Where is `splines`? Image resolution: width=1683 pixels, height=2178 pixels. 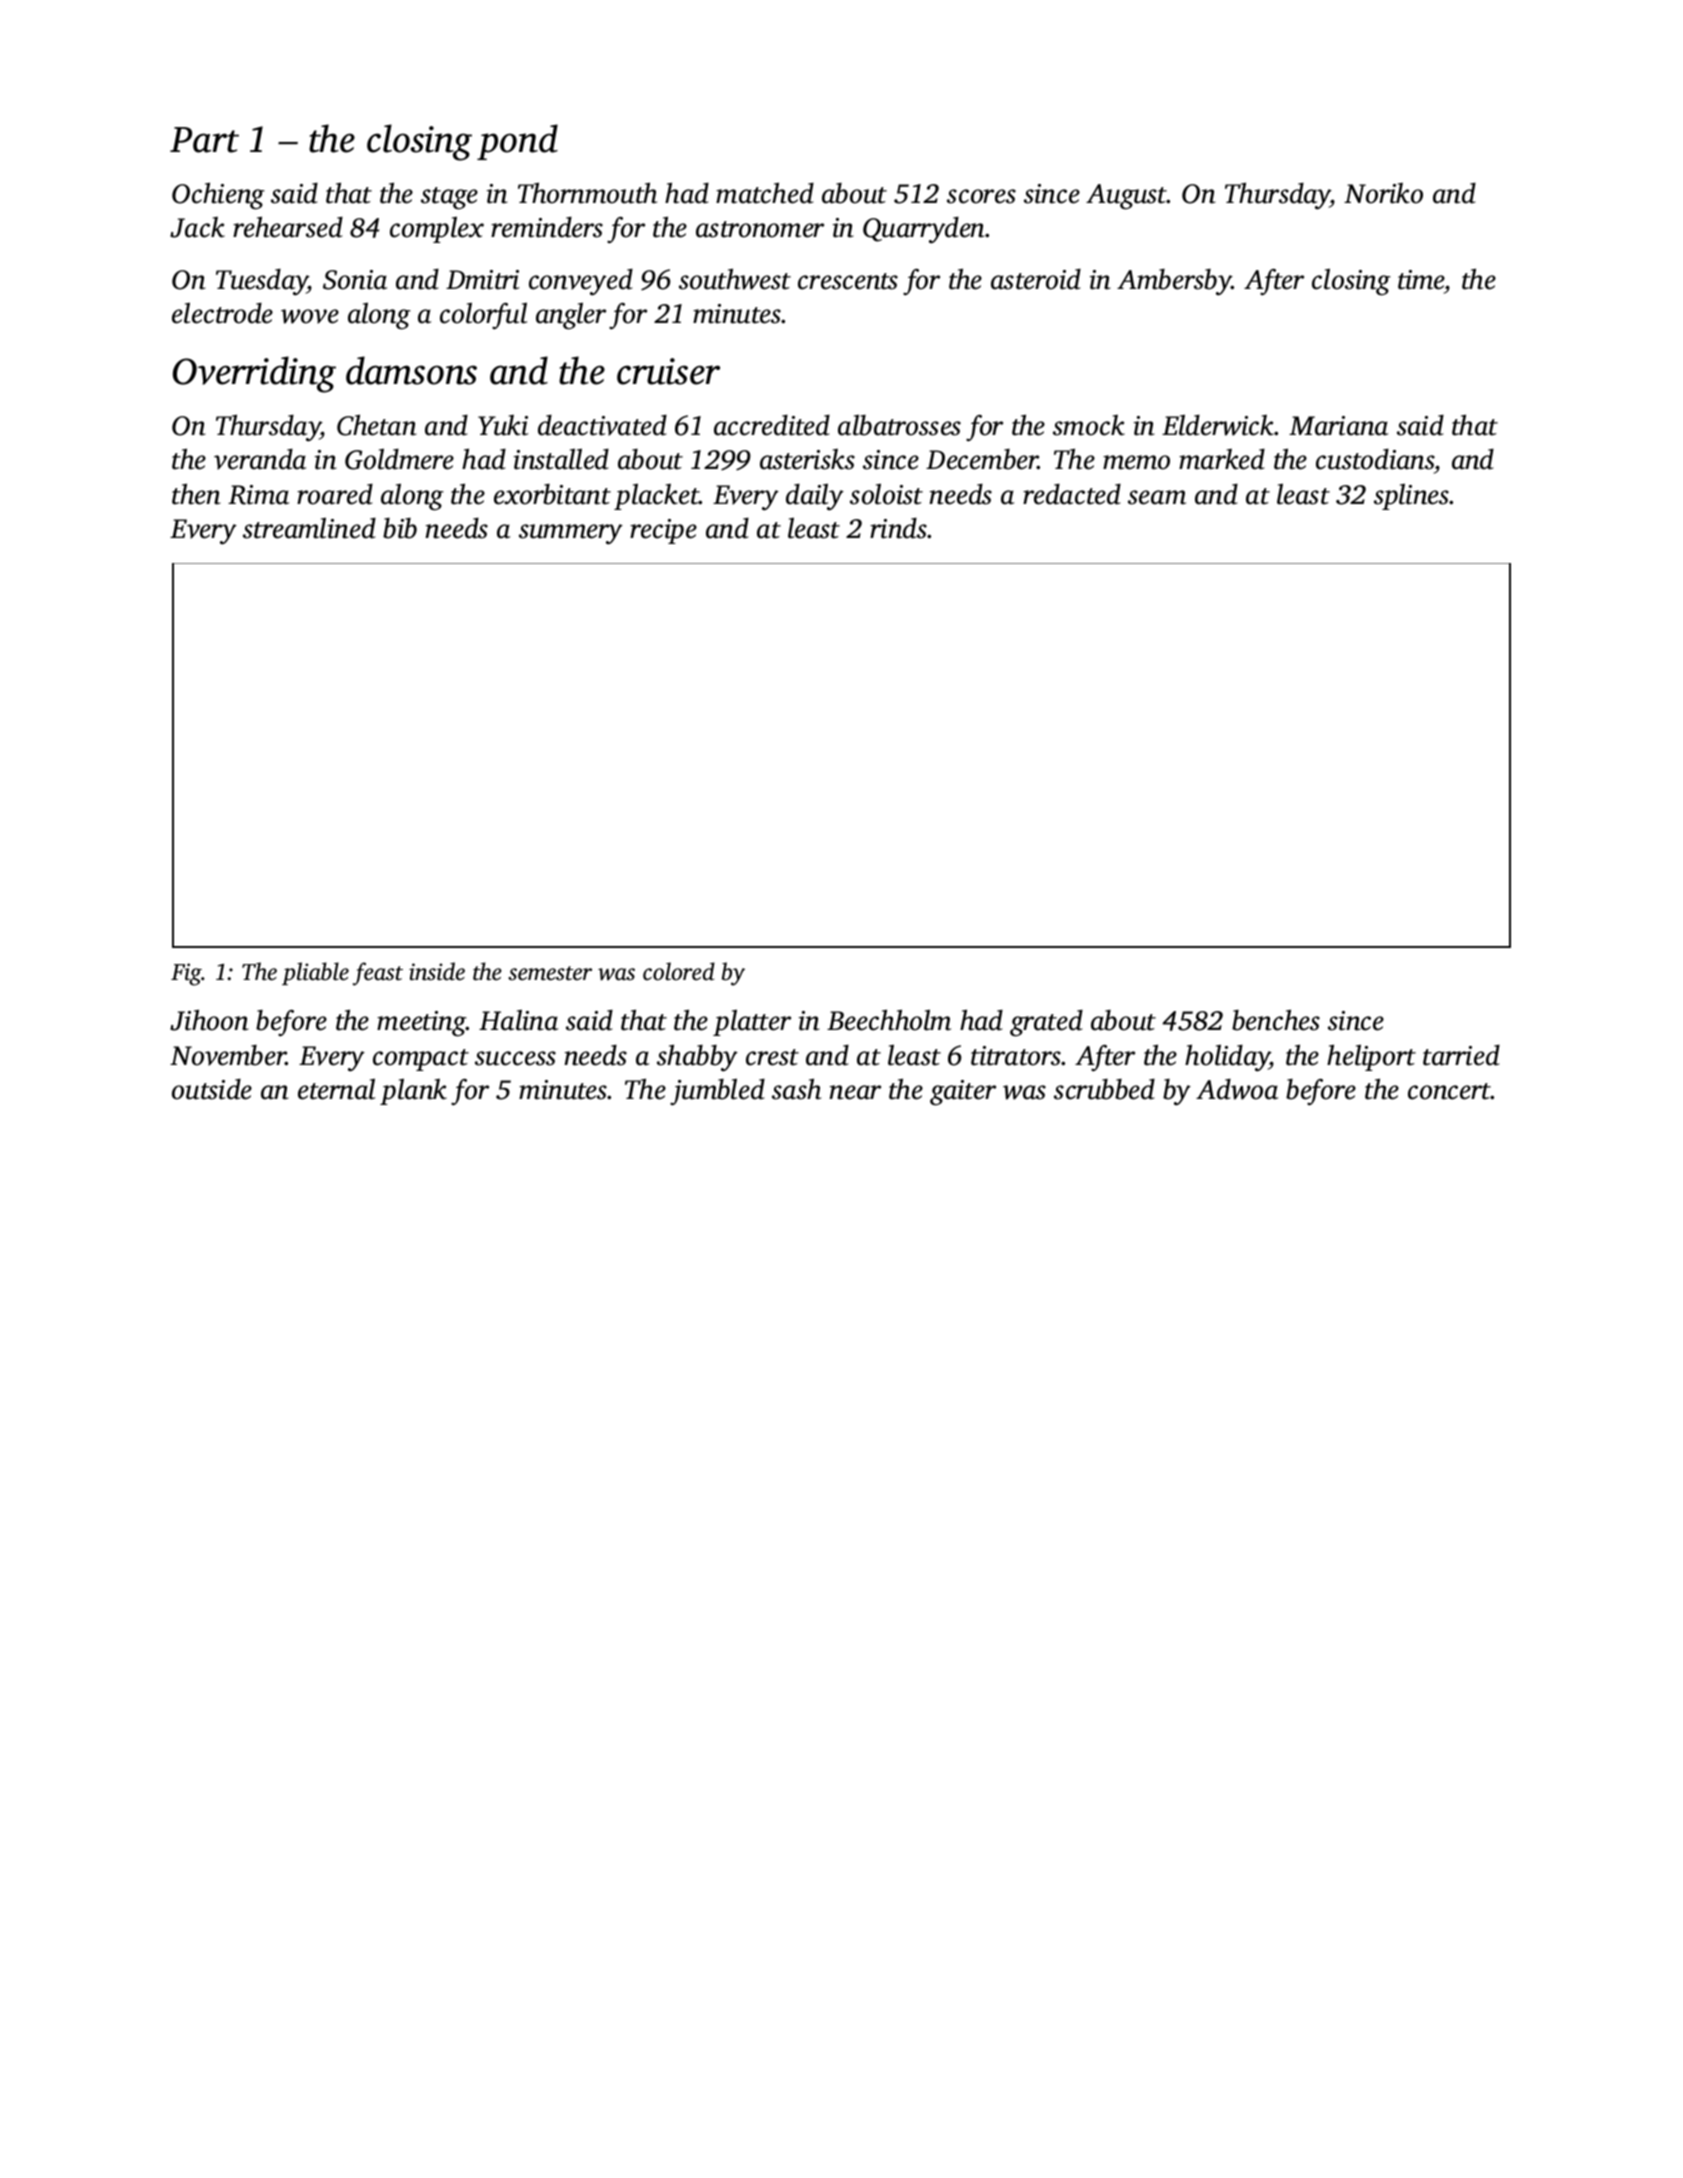
splines is located at coordinates (1412, 497).
